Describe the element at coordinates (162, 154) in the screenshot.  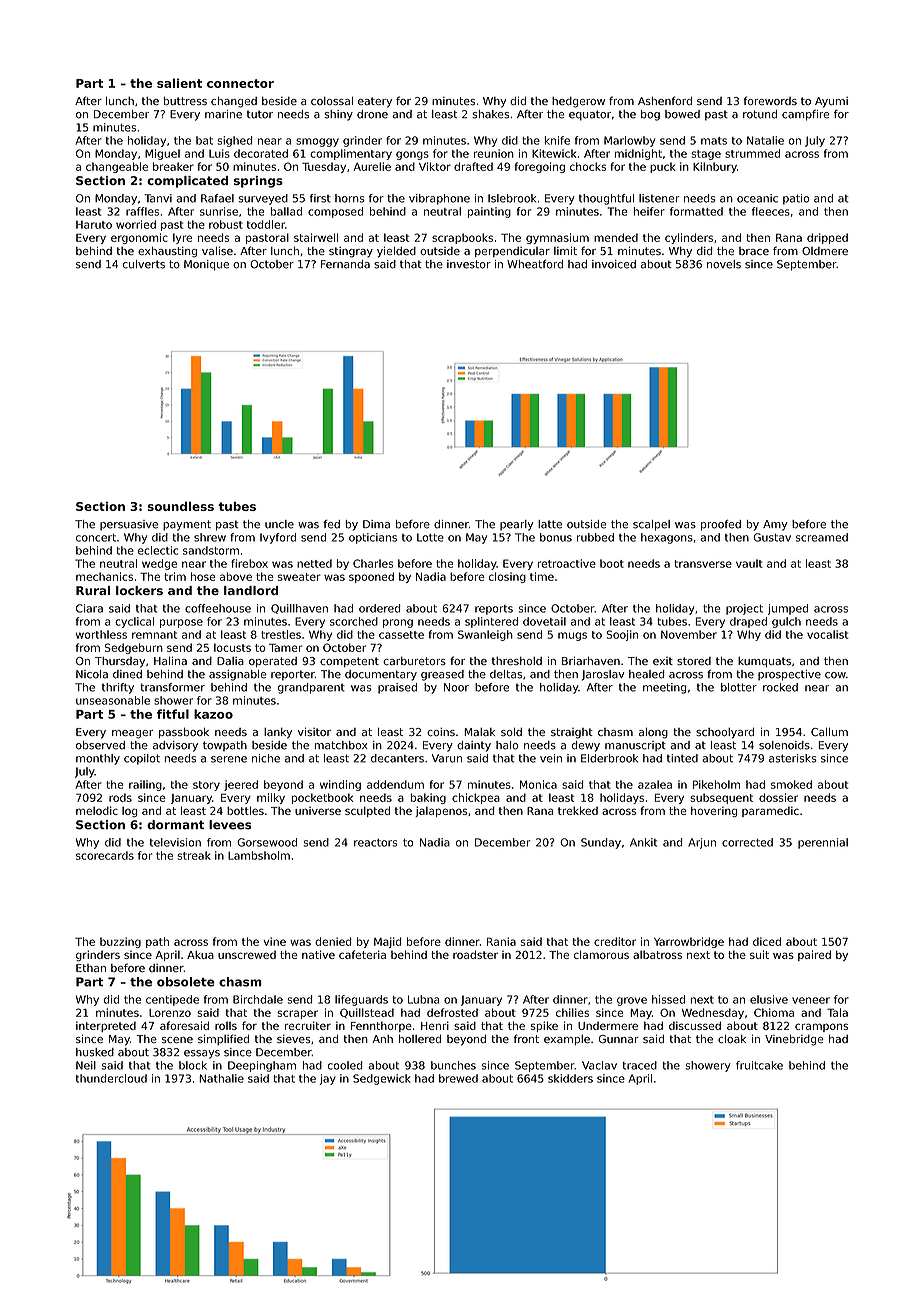
I see `Miguel` at that location.
